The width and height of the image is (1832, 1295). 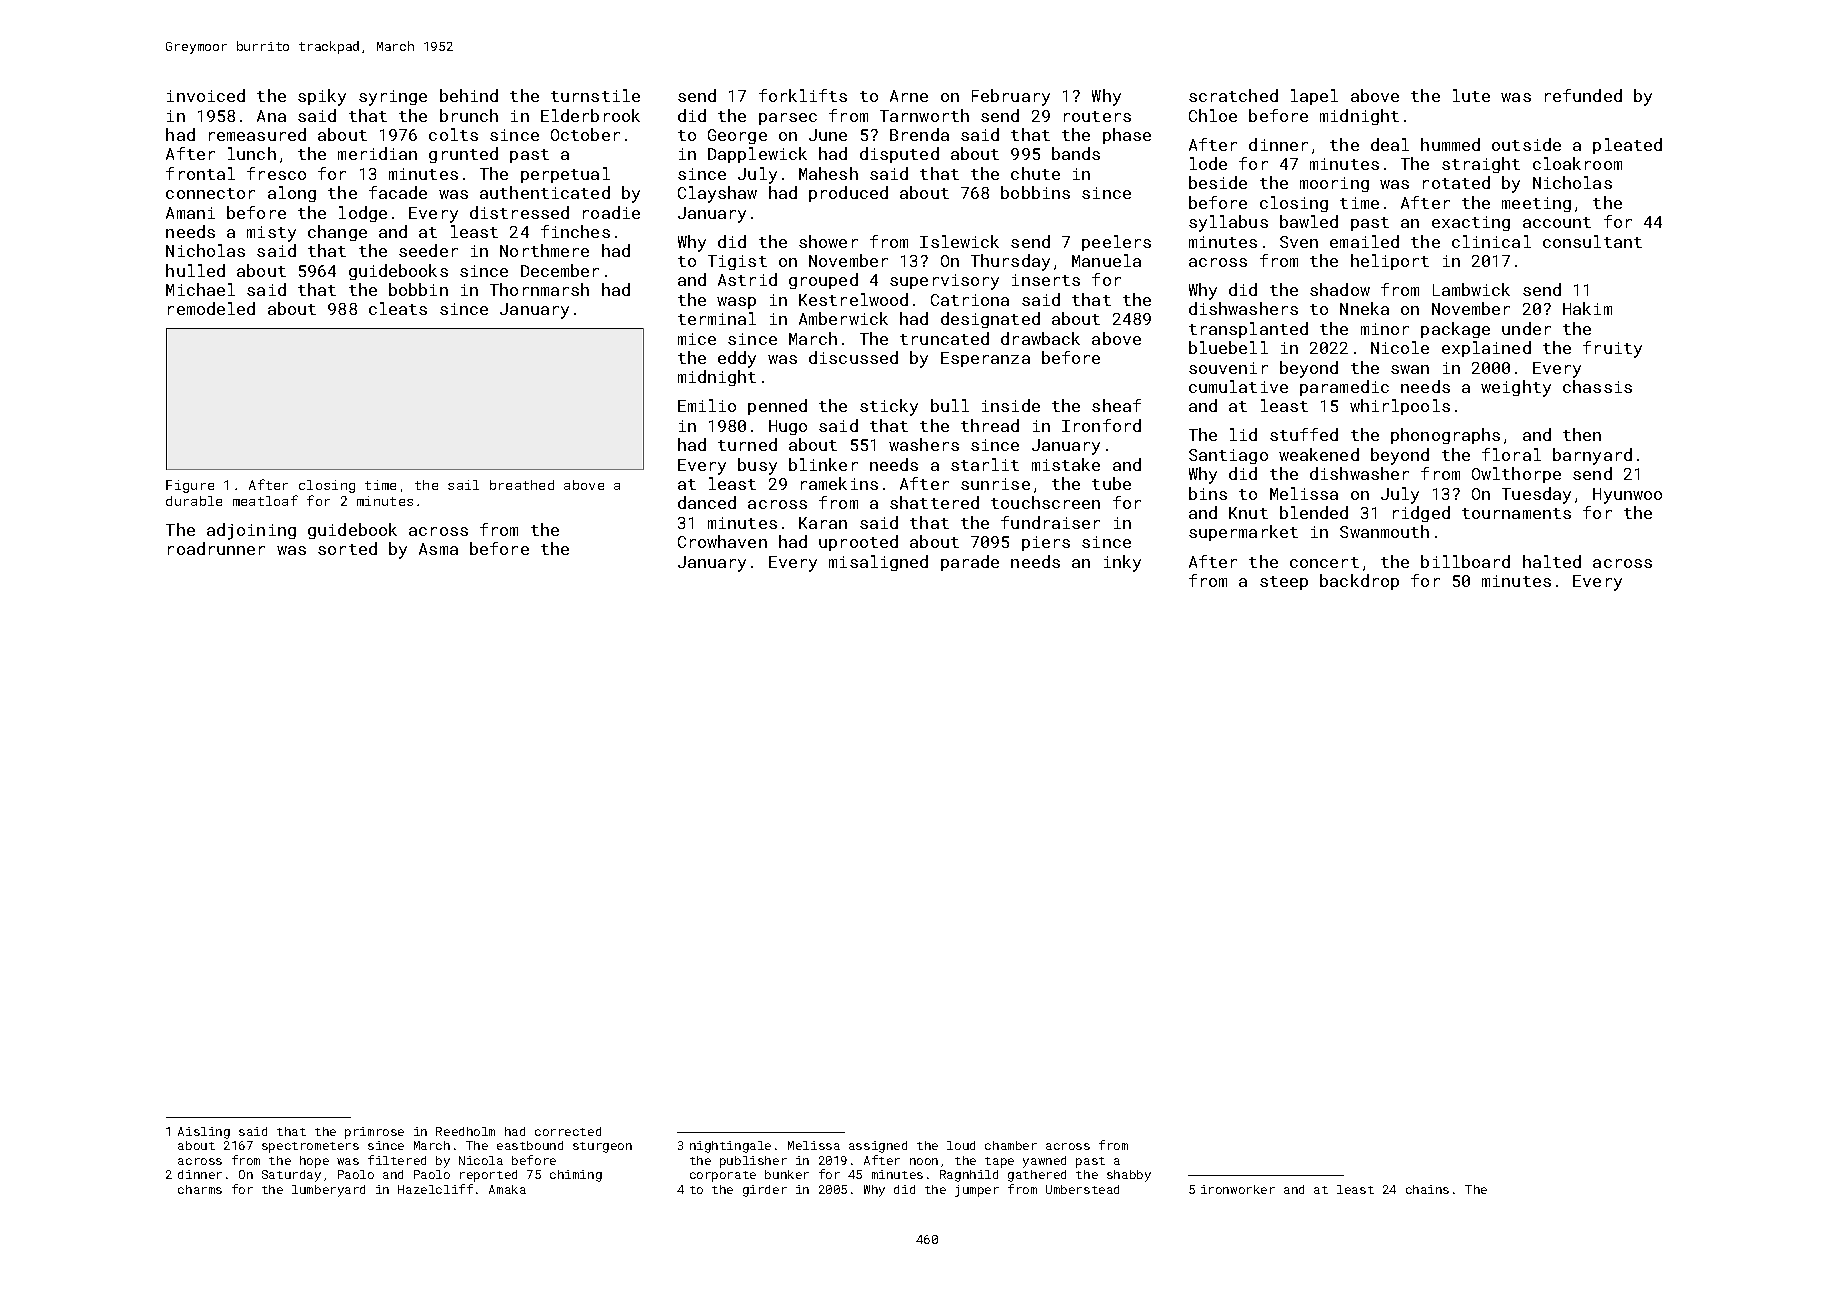 I want to click on parade, so click(x=970, y=563).
